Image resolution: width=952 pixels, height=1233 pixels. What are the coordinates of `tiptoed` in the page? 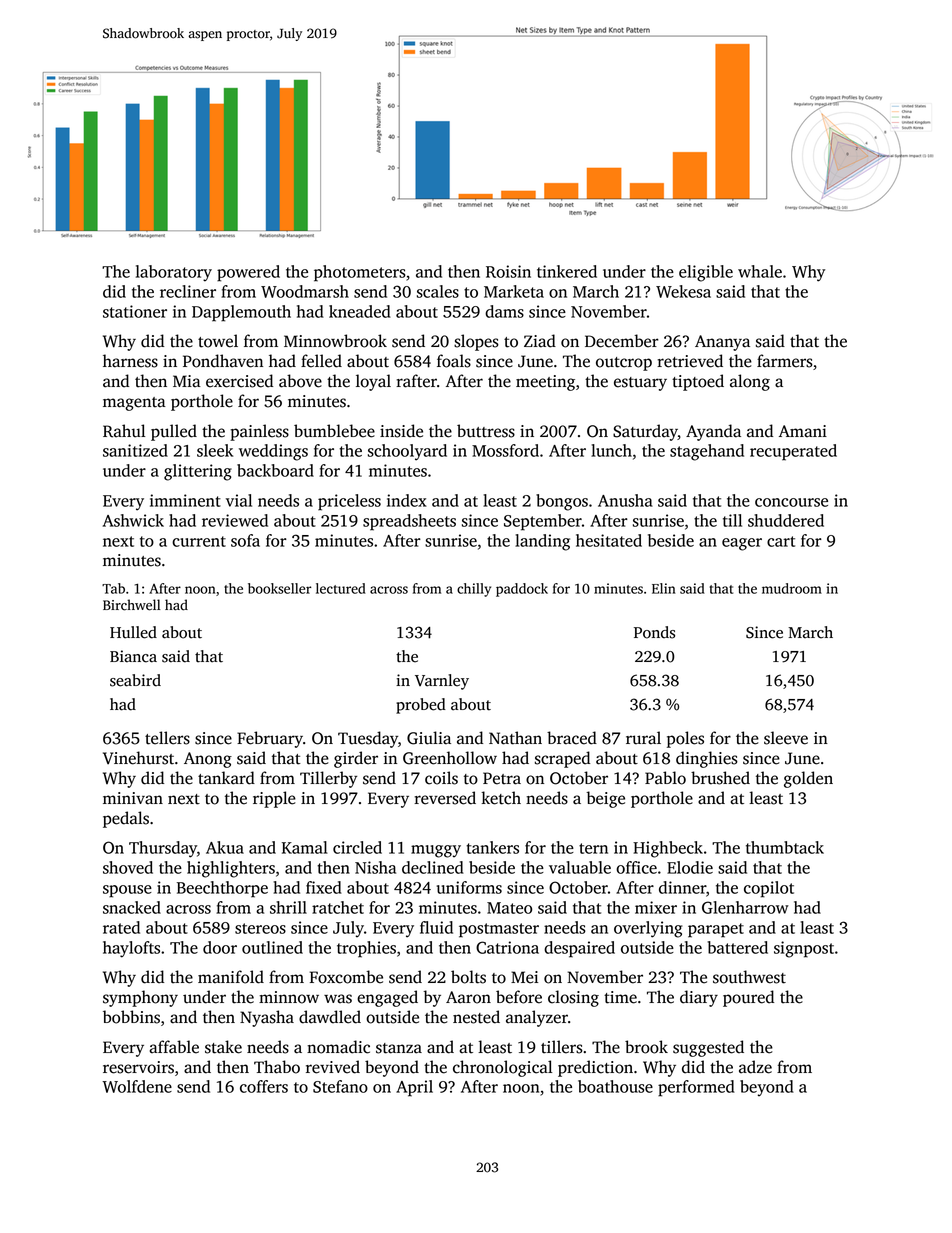 It's located at (698, 382).
